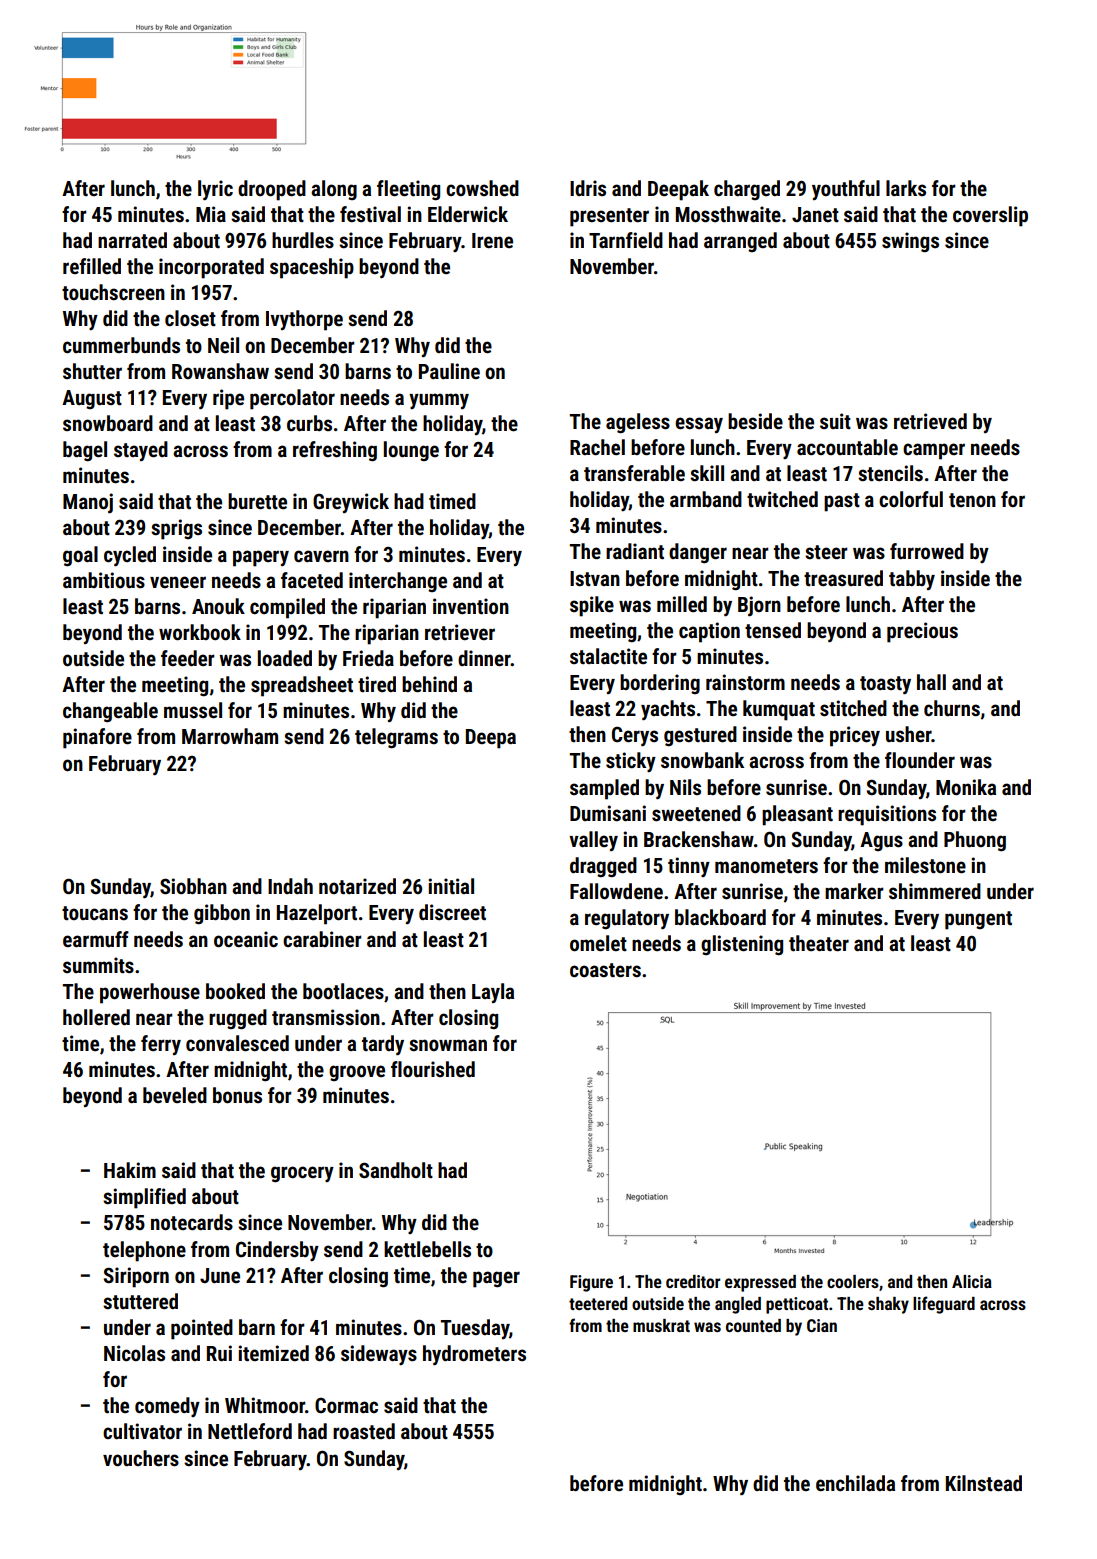 This screenshot has height=1559, width=1097. I want to click on sweetened, so click(696, 813).
